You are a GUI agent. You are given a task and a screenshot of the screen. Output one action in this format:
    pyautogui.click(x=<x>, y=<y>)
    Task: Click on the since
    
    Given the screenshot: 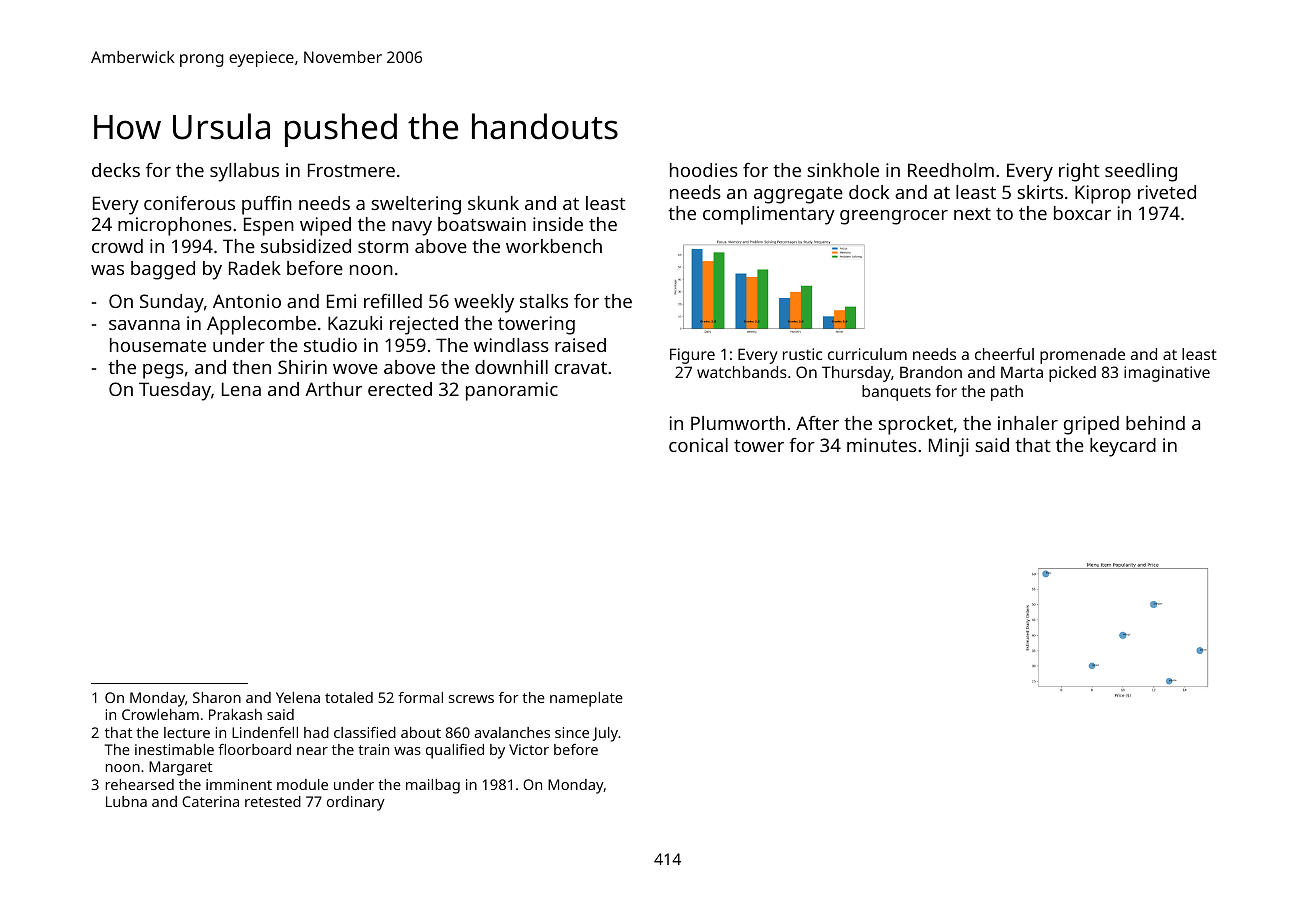 What is the action you would take?
    pyautogui.click(x=572, y=732)
